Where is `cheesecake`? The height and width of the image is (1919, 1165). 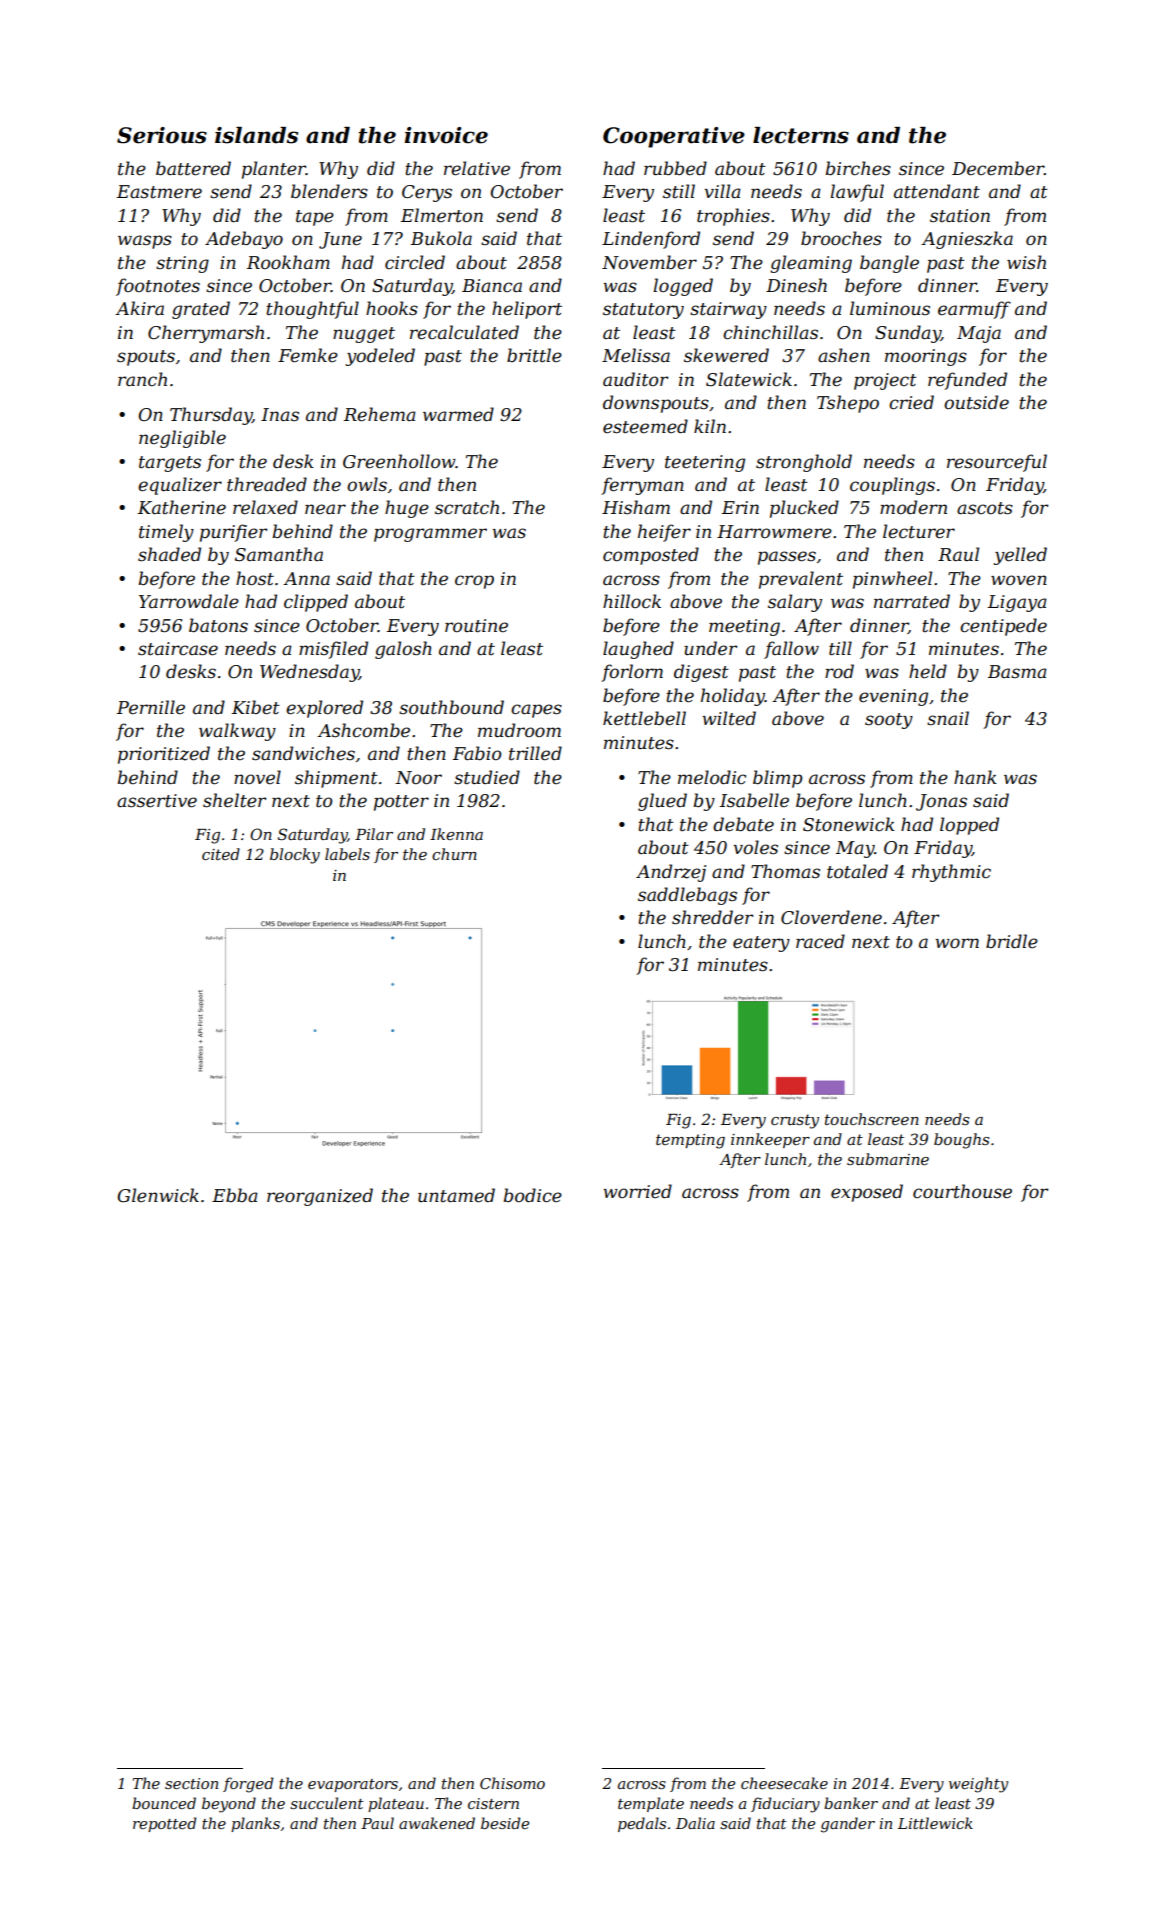
cheesecake is located at coordinates (784, 1783).
